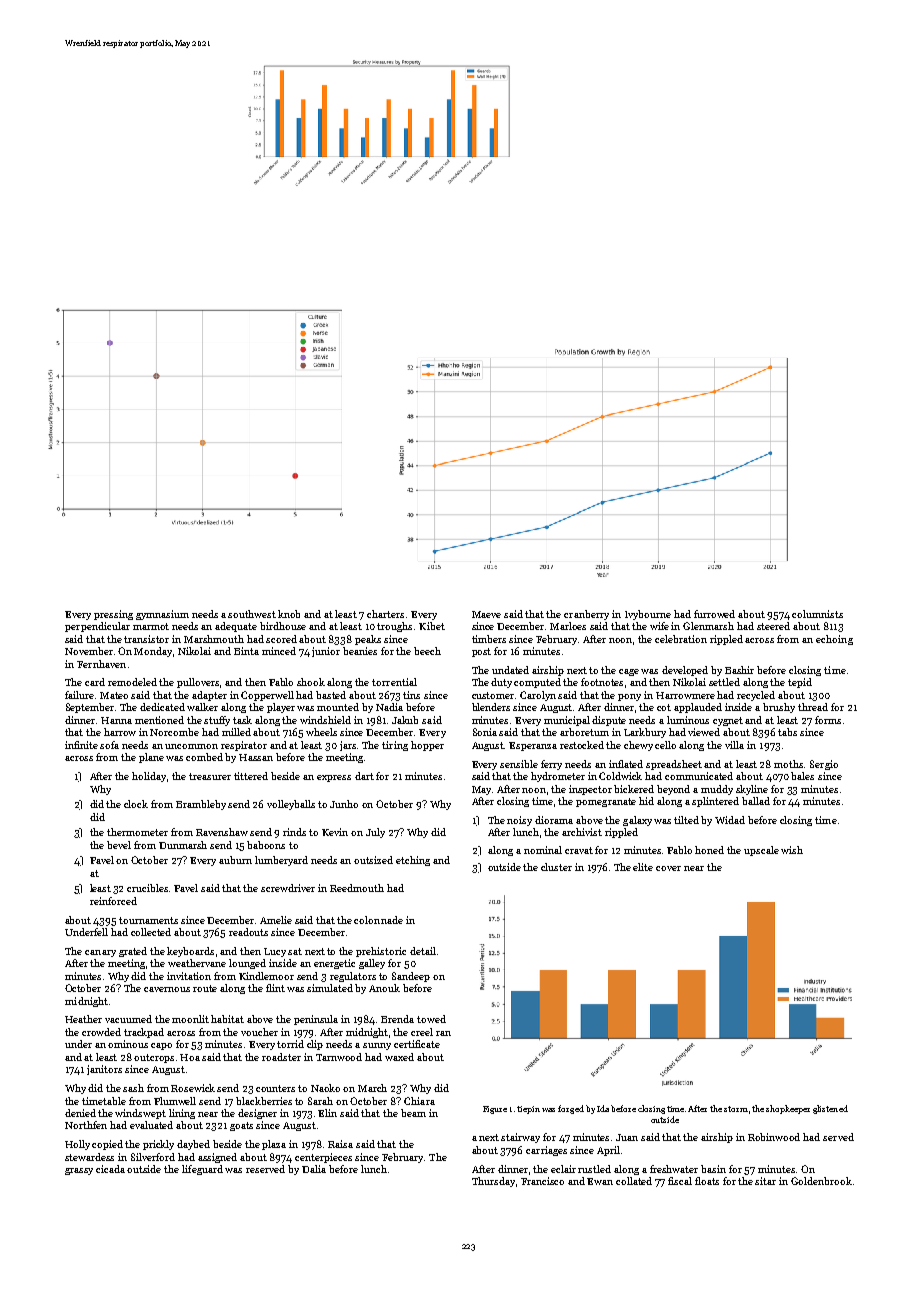 This screenshot has width=924, height=1308. Describe the element at coordinates (314, 1169) in the screenshot. I see `Dalia` at that location.
